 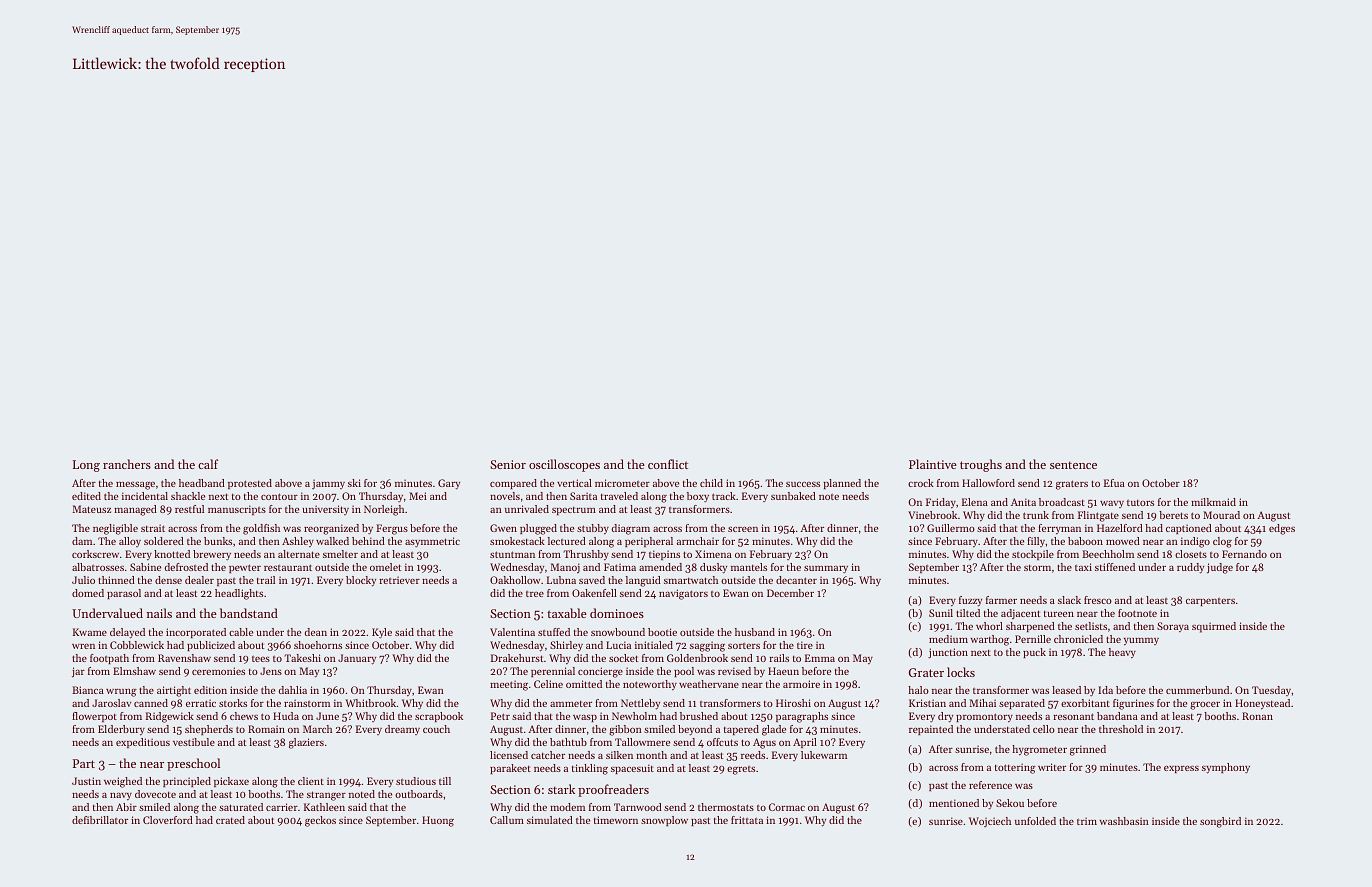 What do you see at coordinates (1073, 465) in the screenshot?
I see `sentence` at bounding box center [1073, 465].
